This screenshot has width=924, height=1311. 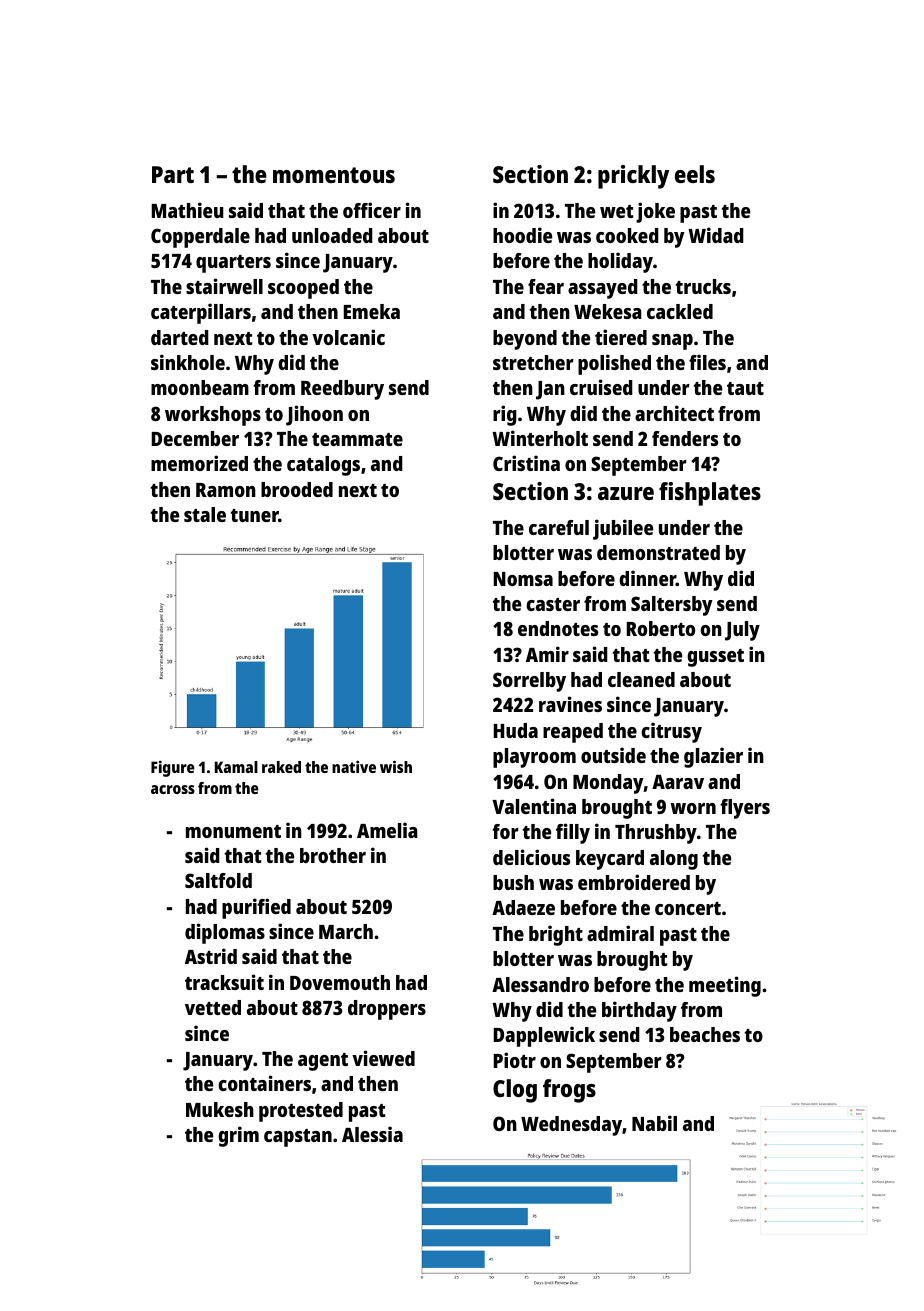 What do you see at coordinates (745, 809) in the screenshot?
I see `flyers` at bounding box center [745, 809].
